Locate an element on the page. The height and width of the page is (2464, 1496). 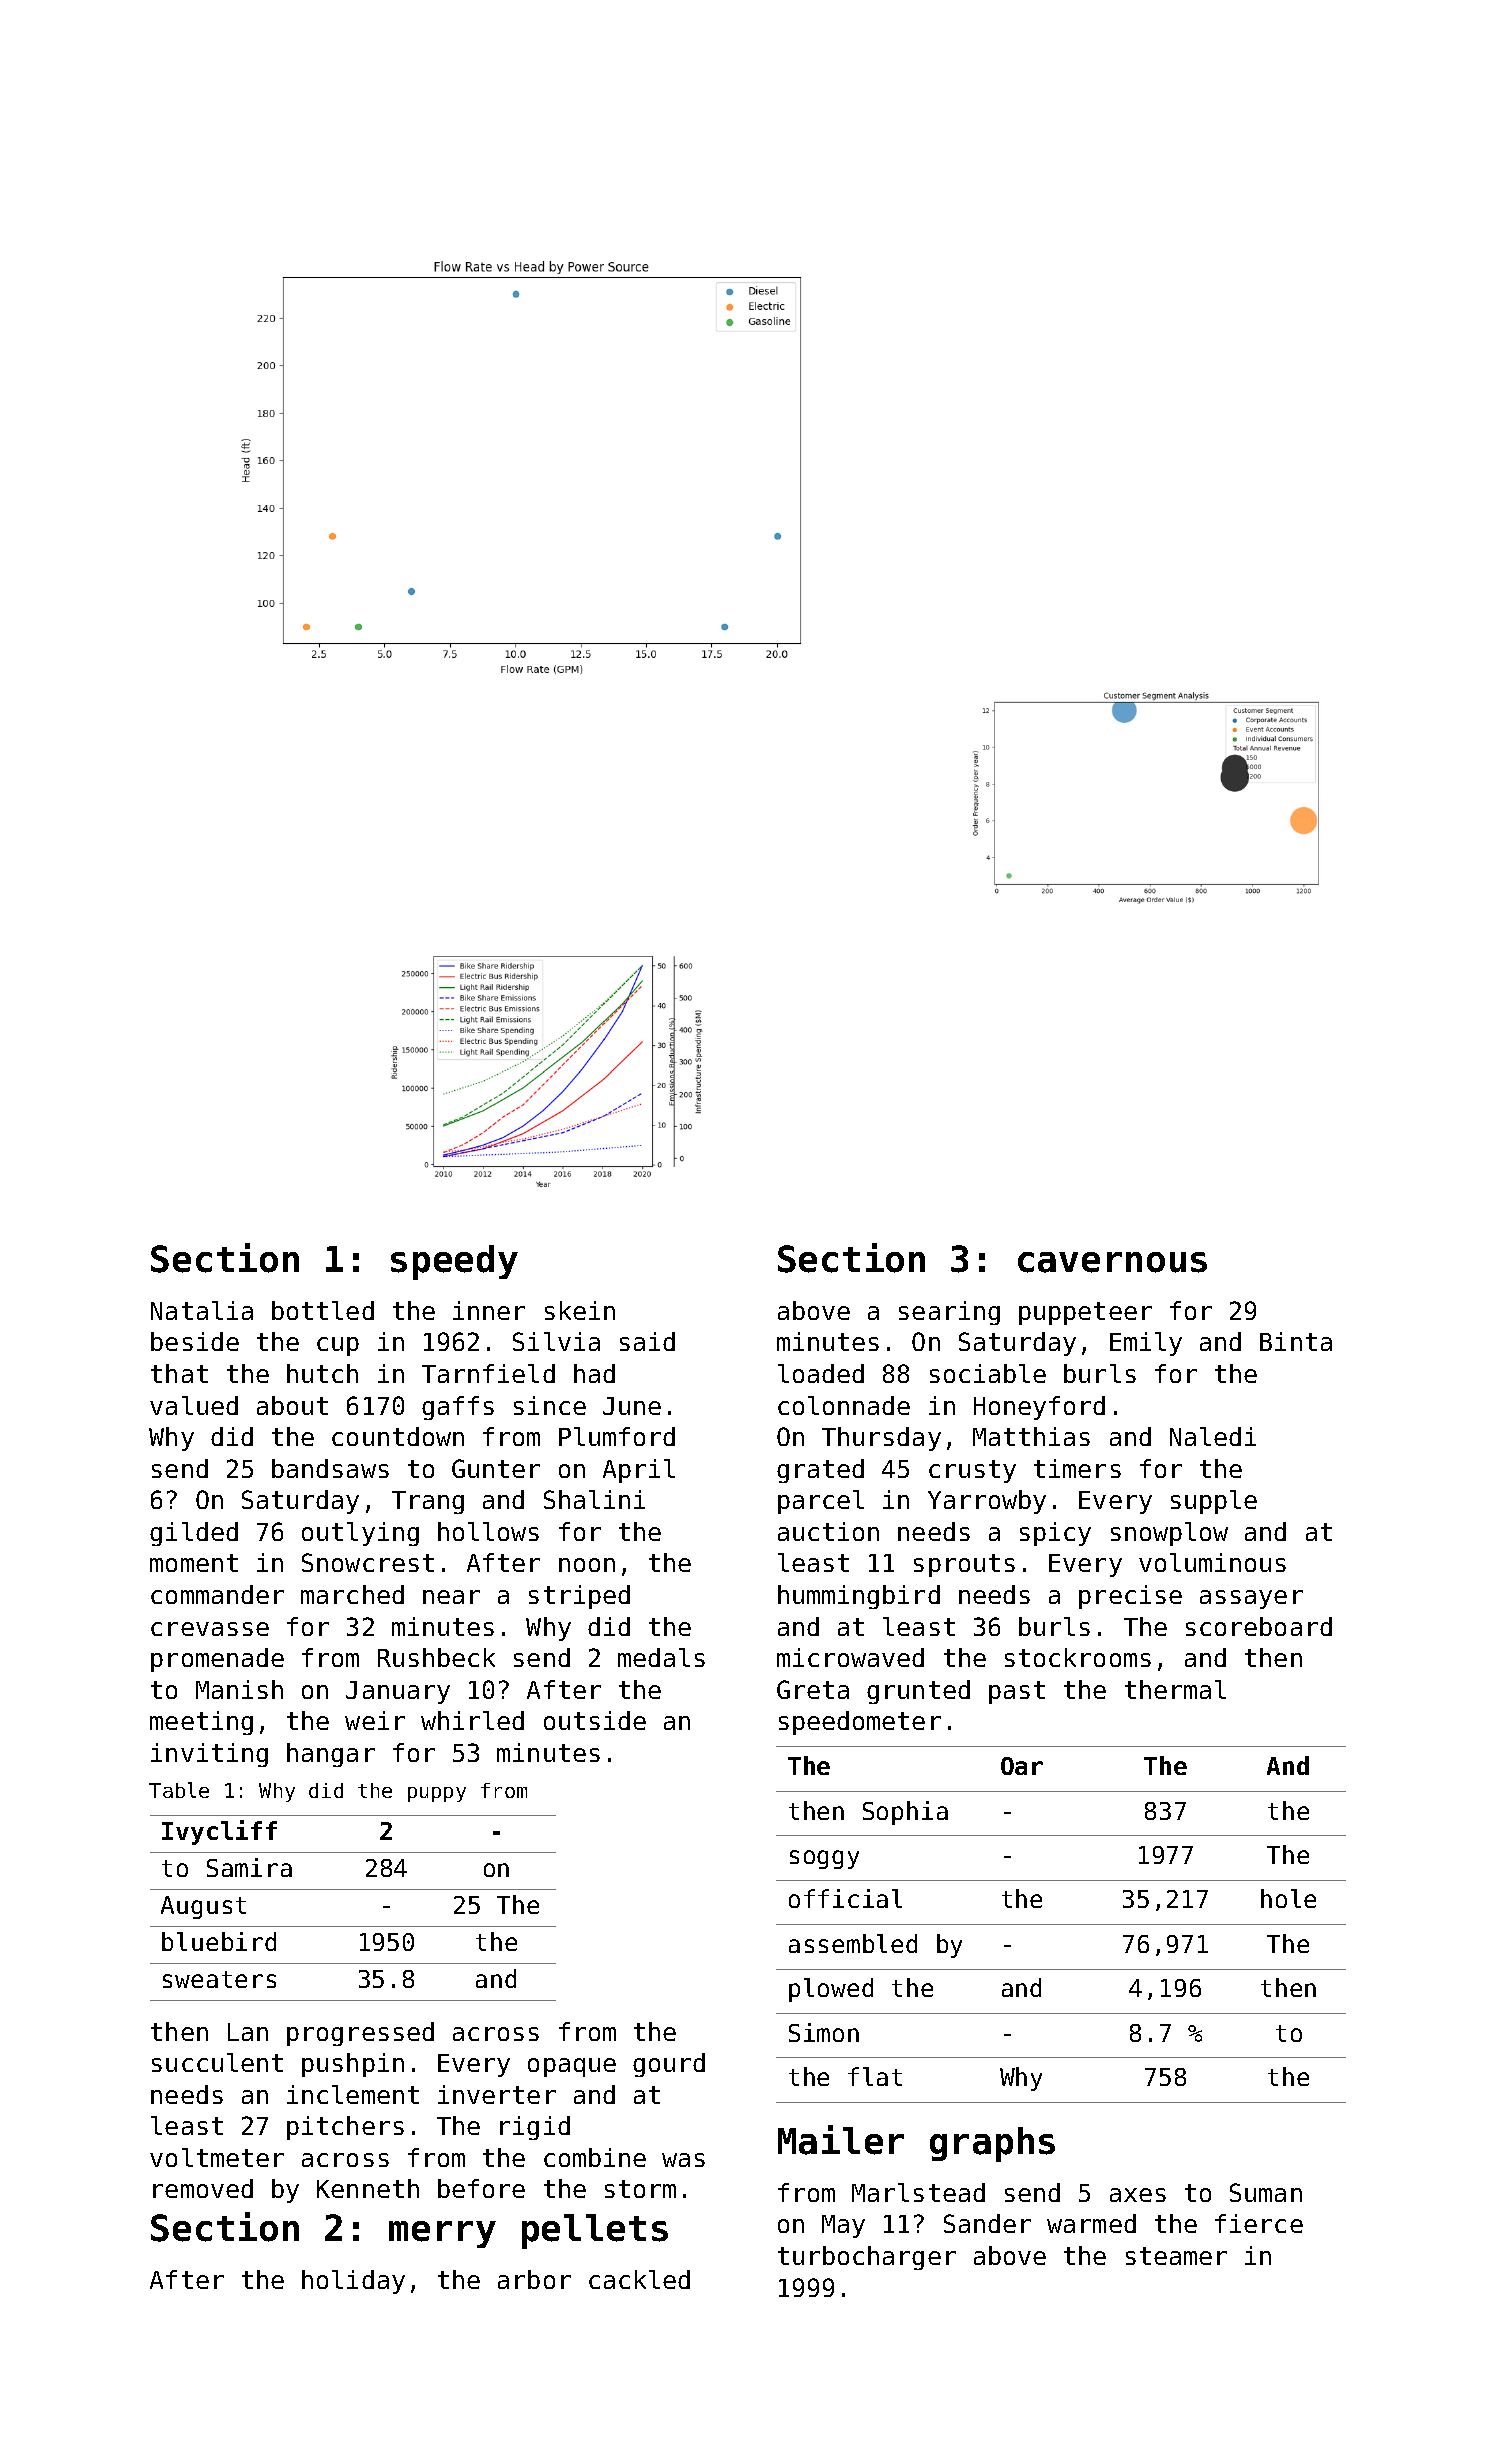
opaque is located at coordinates (572, 2067).
